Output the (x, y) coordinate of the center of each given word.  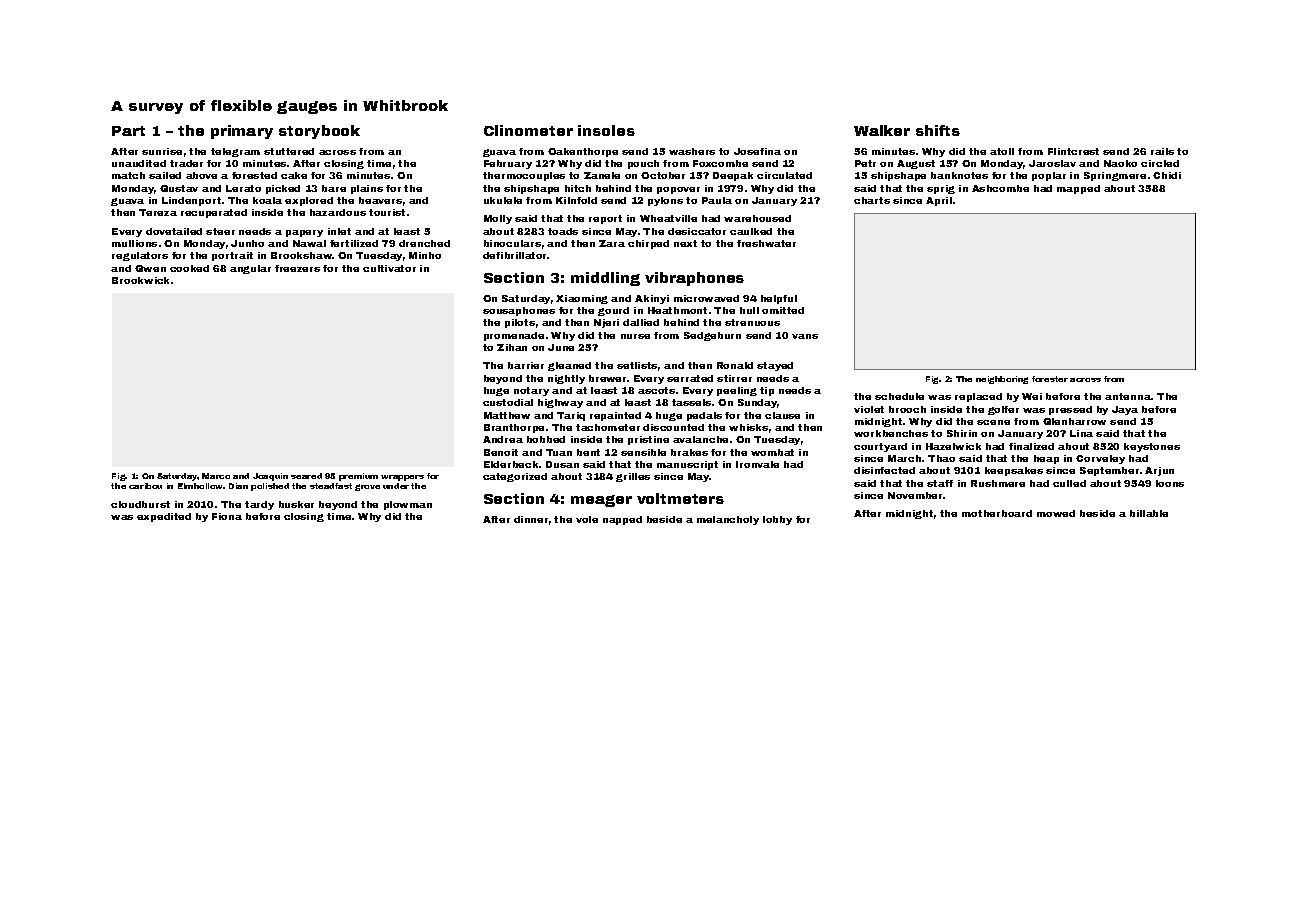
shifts (938, 130)
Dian (238, 486)
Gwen (150, 268)
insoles (606, 130)
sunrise (162, 151)
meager (601, 501)
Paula (717, 200)
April (939, 201)
